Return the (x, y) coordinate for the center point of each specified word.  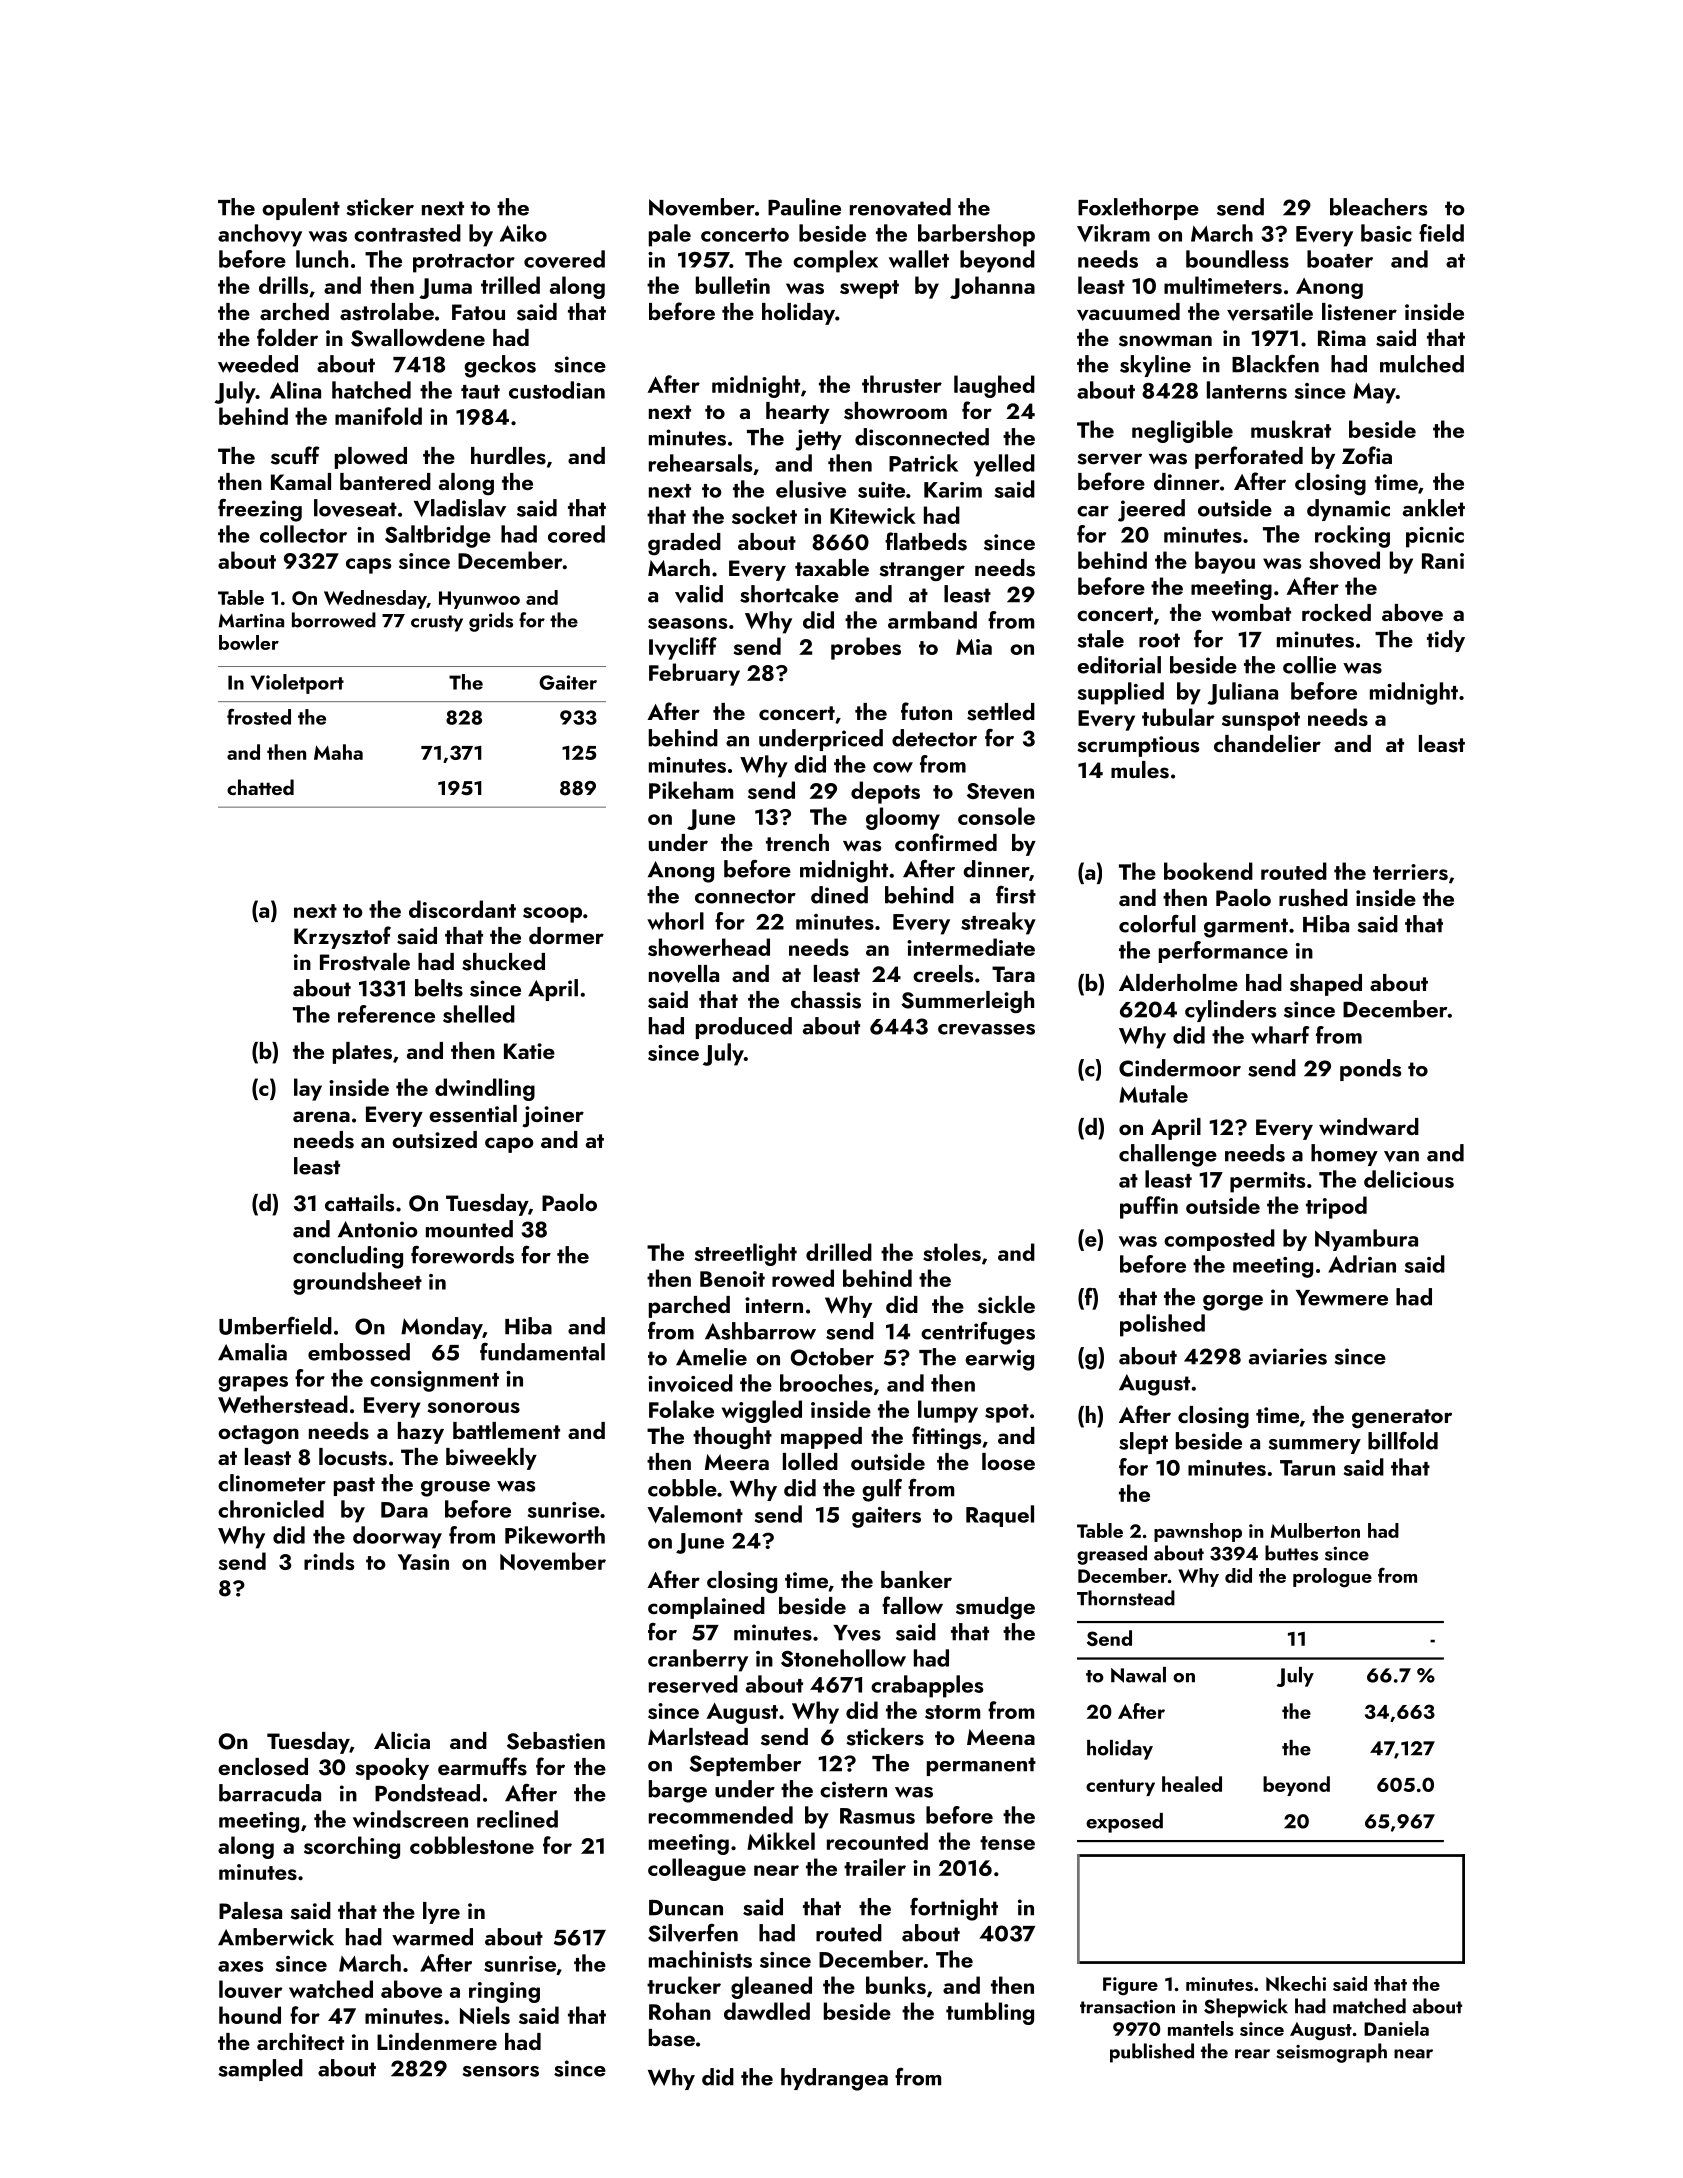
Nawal (1138, 1675)
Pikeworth (555, 1535)
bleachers (1378, 207)
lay (308, 1089)
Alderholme (1178, 982)
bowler (249, 642)
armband (932, 620)
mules (1140, 770)
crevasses (986, 1029)
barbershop (976, 235)
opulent (301, 209)
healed (1192, 1784)
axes (240, 1966)
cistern (853, 1789)
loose (1008, 1462)
